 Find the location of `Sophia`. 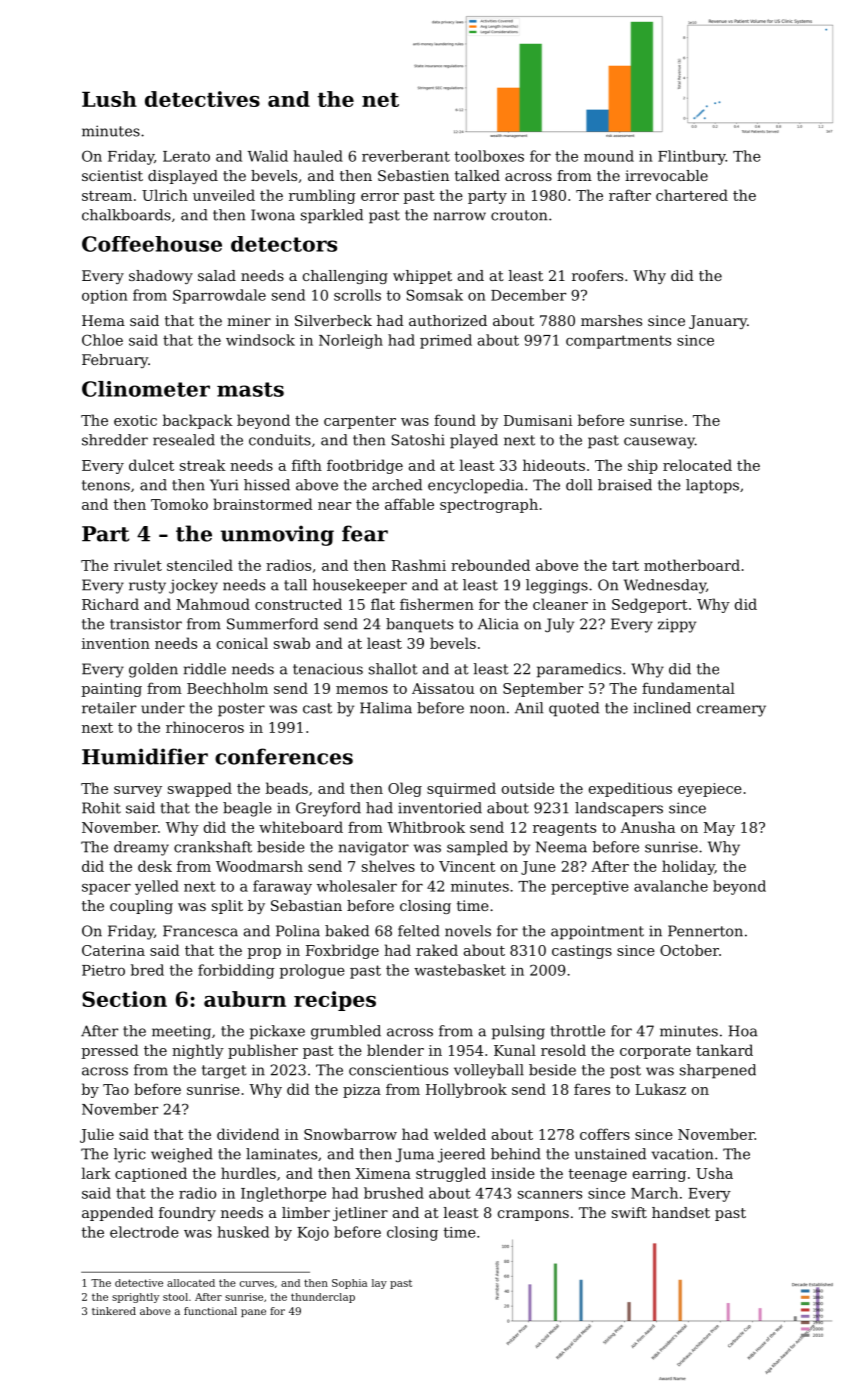

Sophia is located at coordinates (349, 1284).
